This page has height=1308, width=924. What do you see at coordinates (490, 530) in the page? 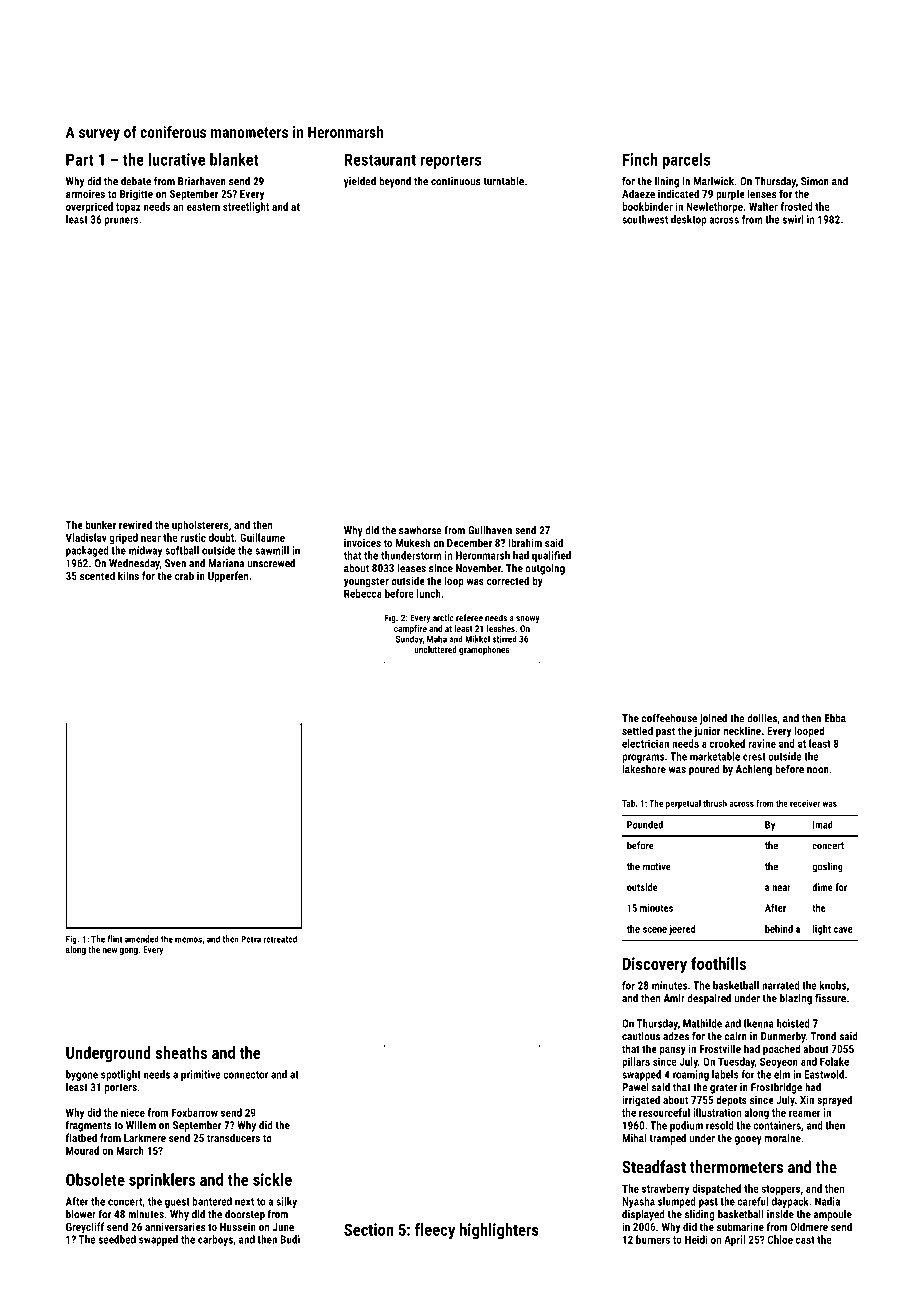
I see `Gullhaven` at bounding box center [490, 530].
